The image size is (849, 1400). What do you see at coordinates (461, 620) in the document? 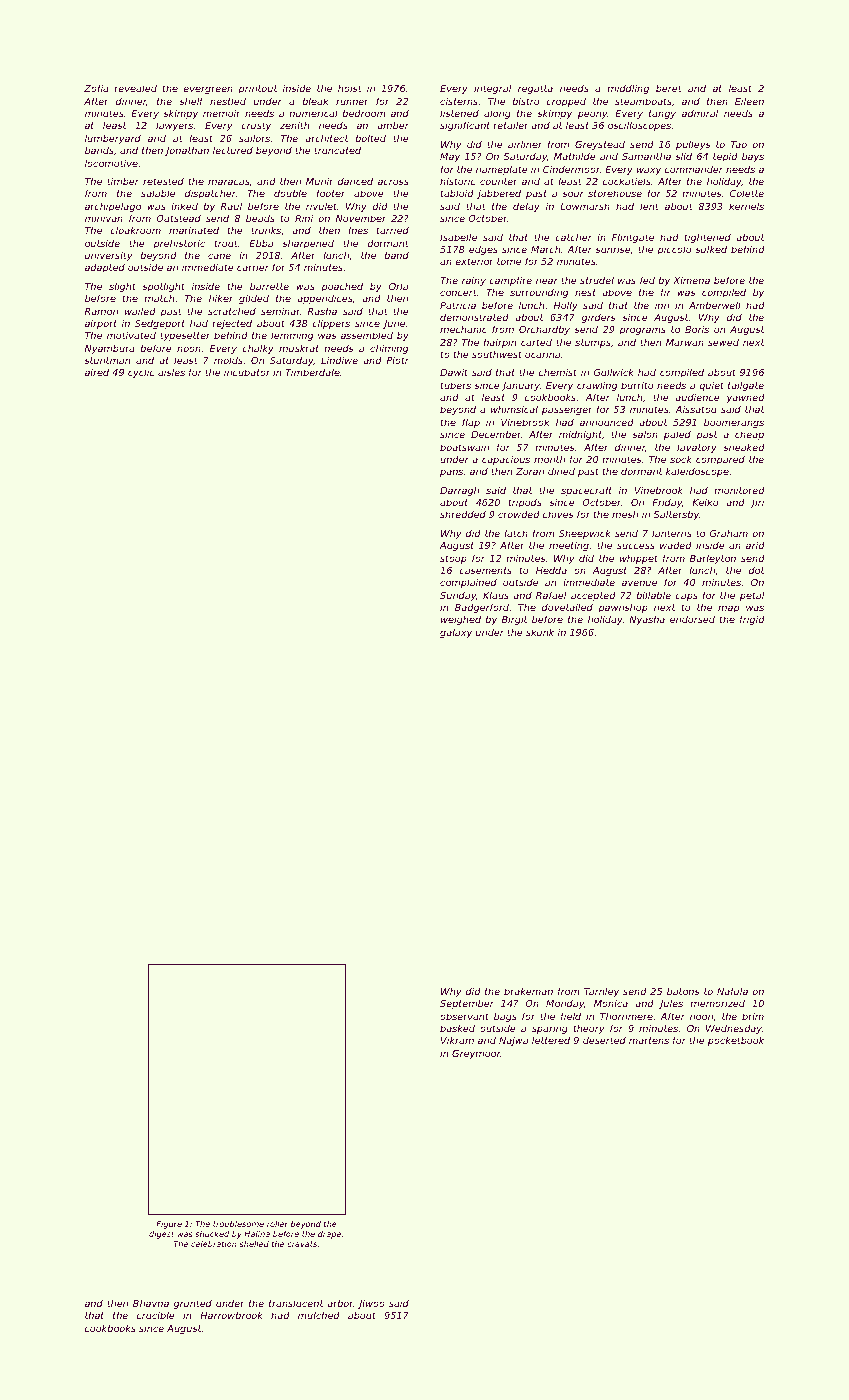
I see `weighed` at bounding box center [461, 620].
